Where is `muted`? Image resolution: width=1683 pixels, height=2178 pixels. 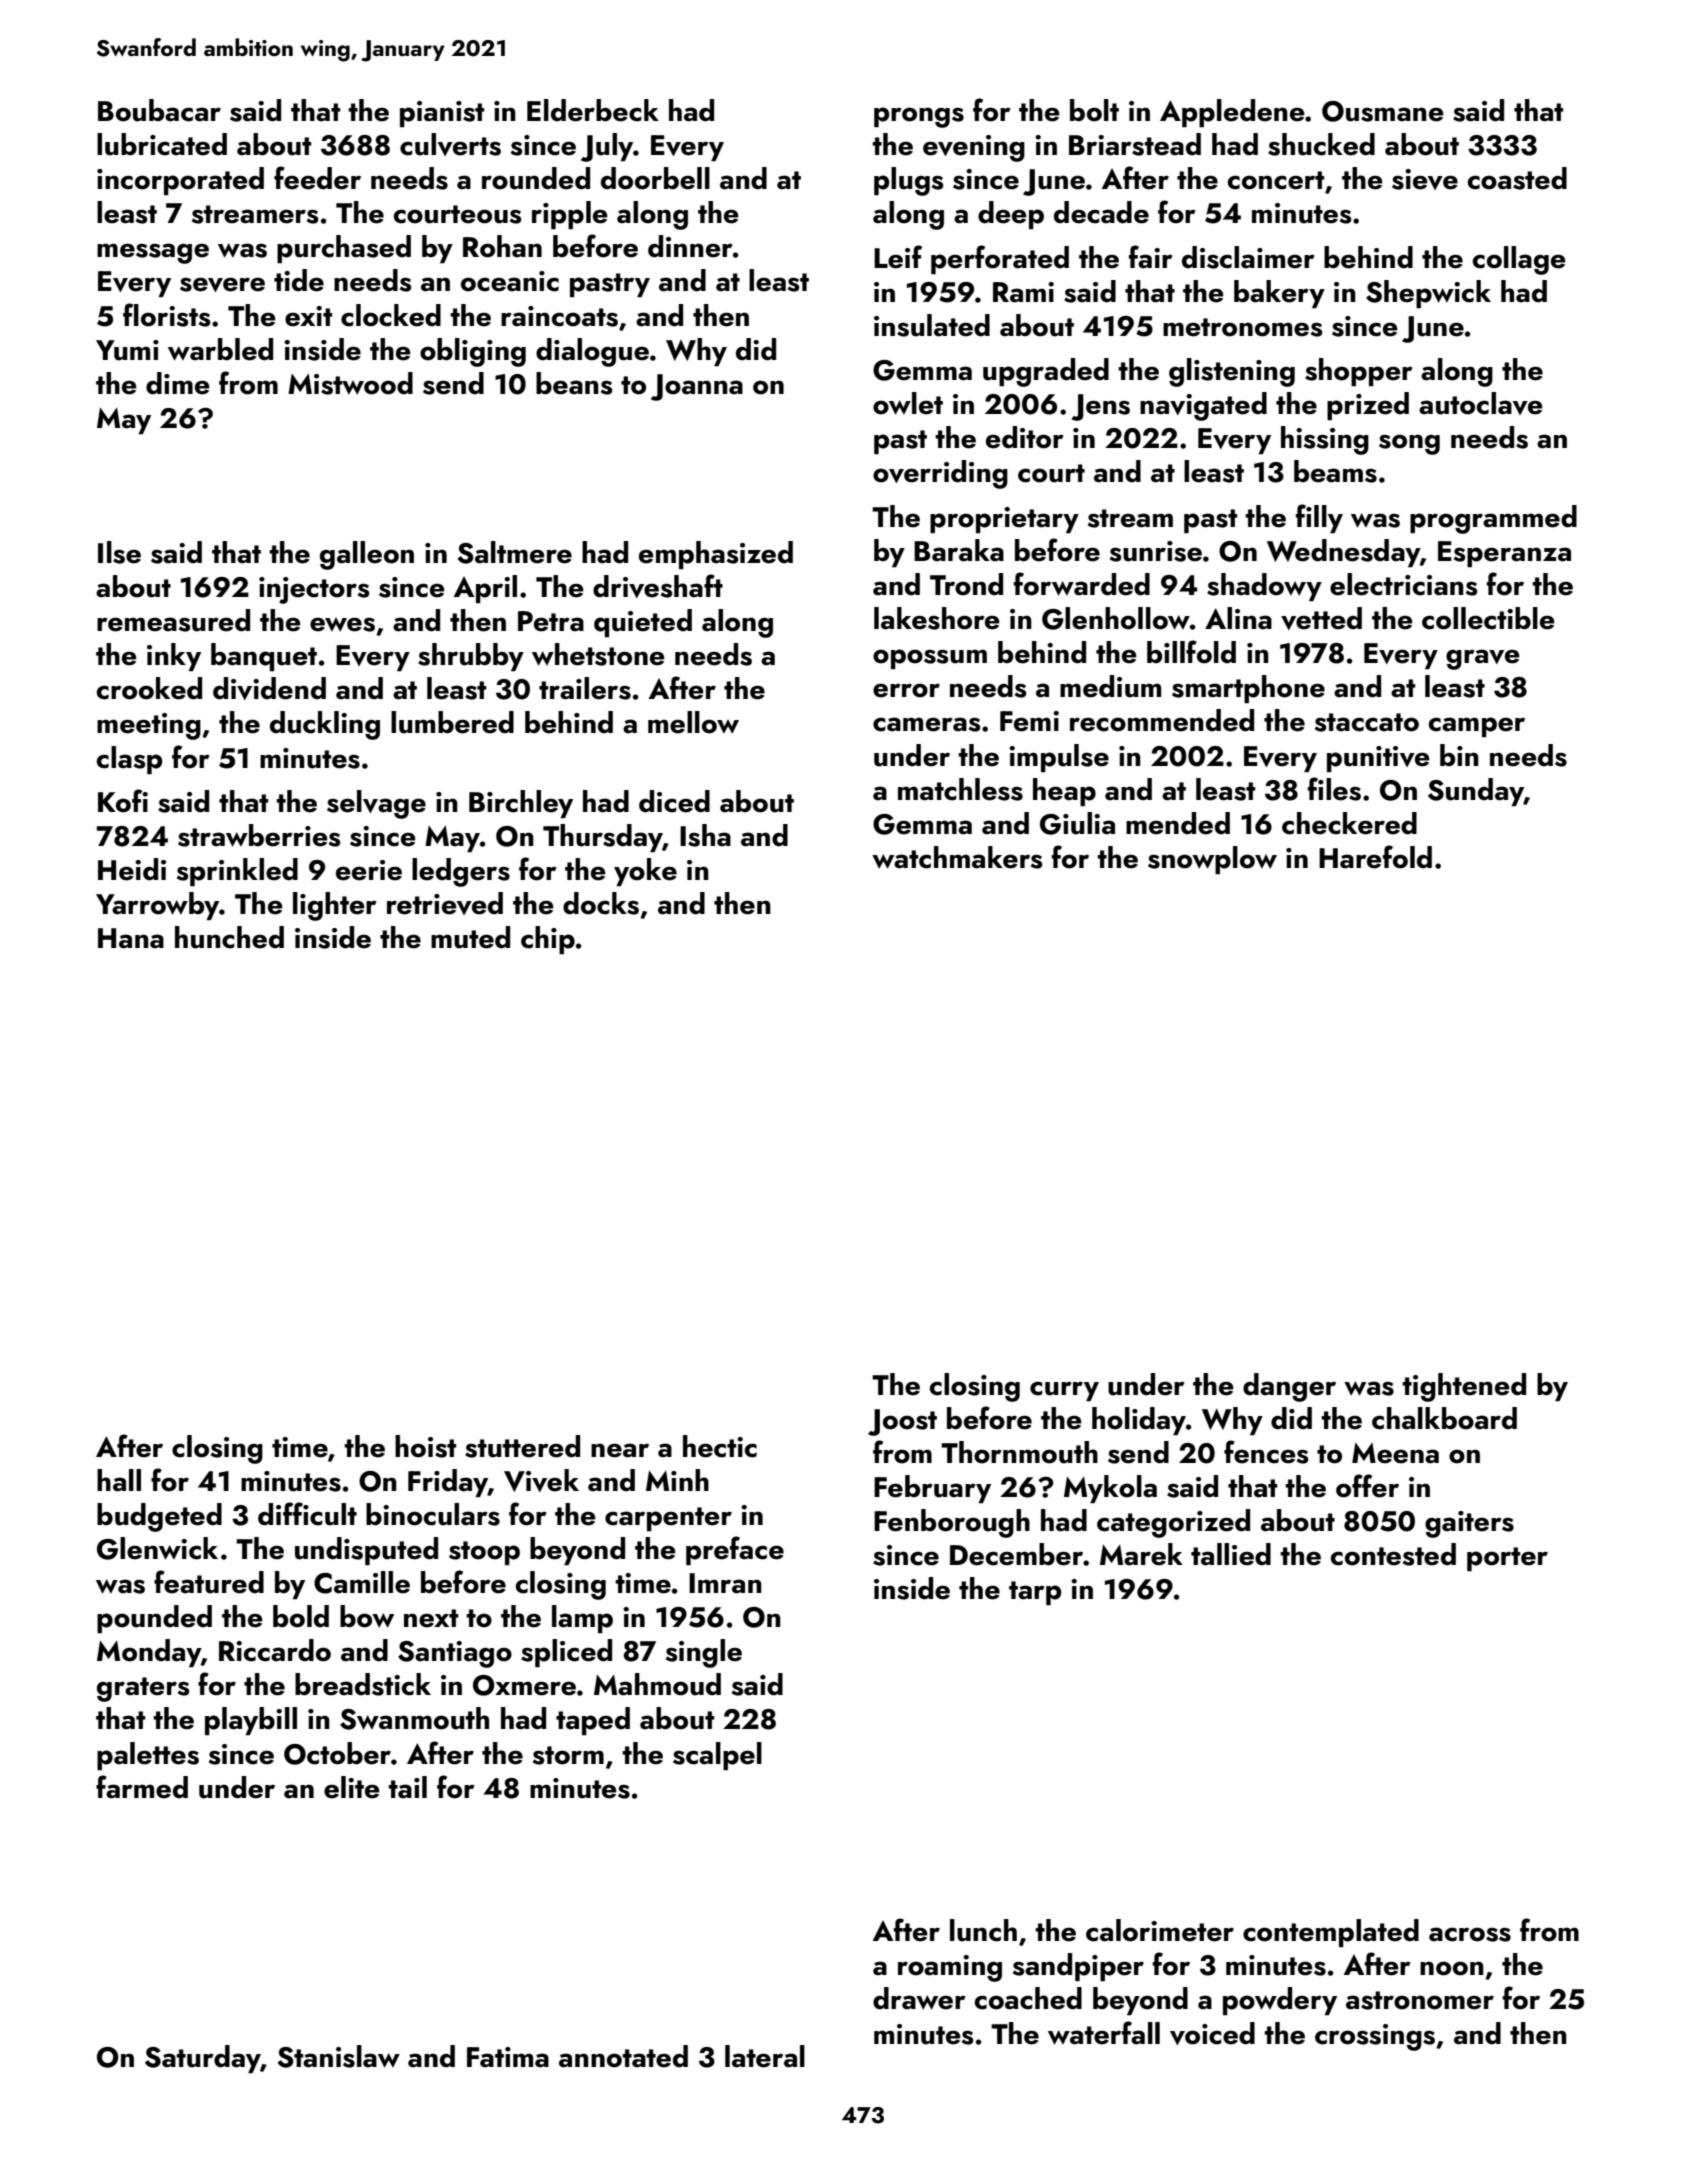
muted is located at coordinates (470, 937).
